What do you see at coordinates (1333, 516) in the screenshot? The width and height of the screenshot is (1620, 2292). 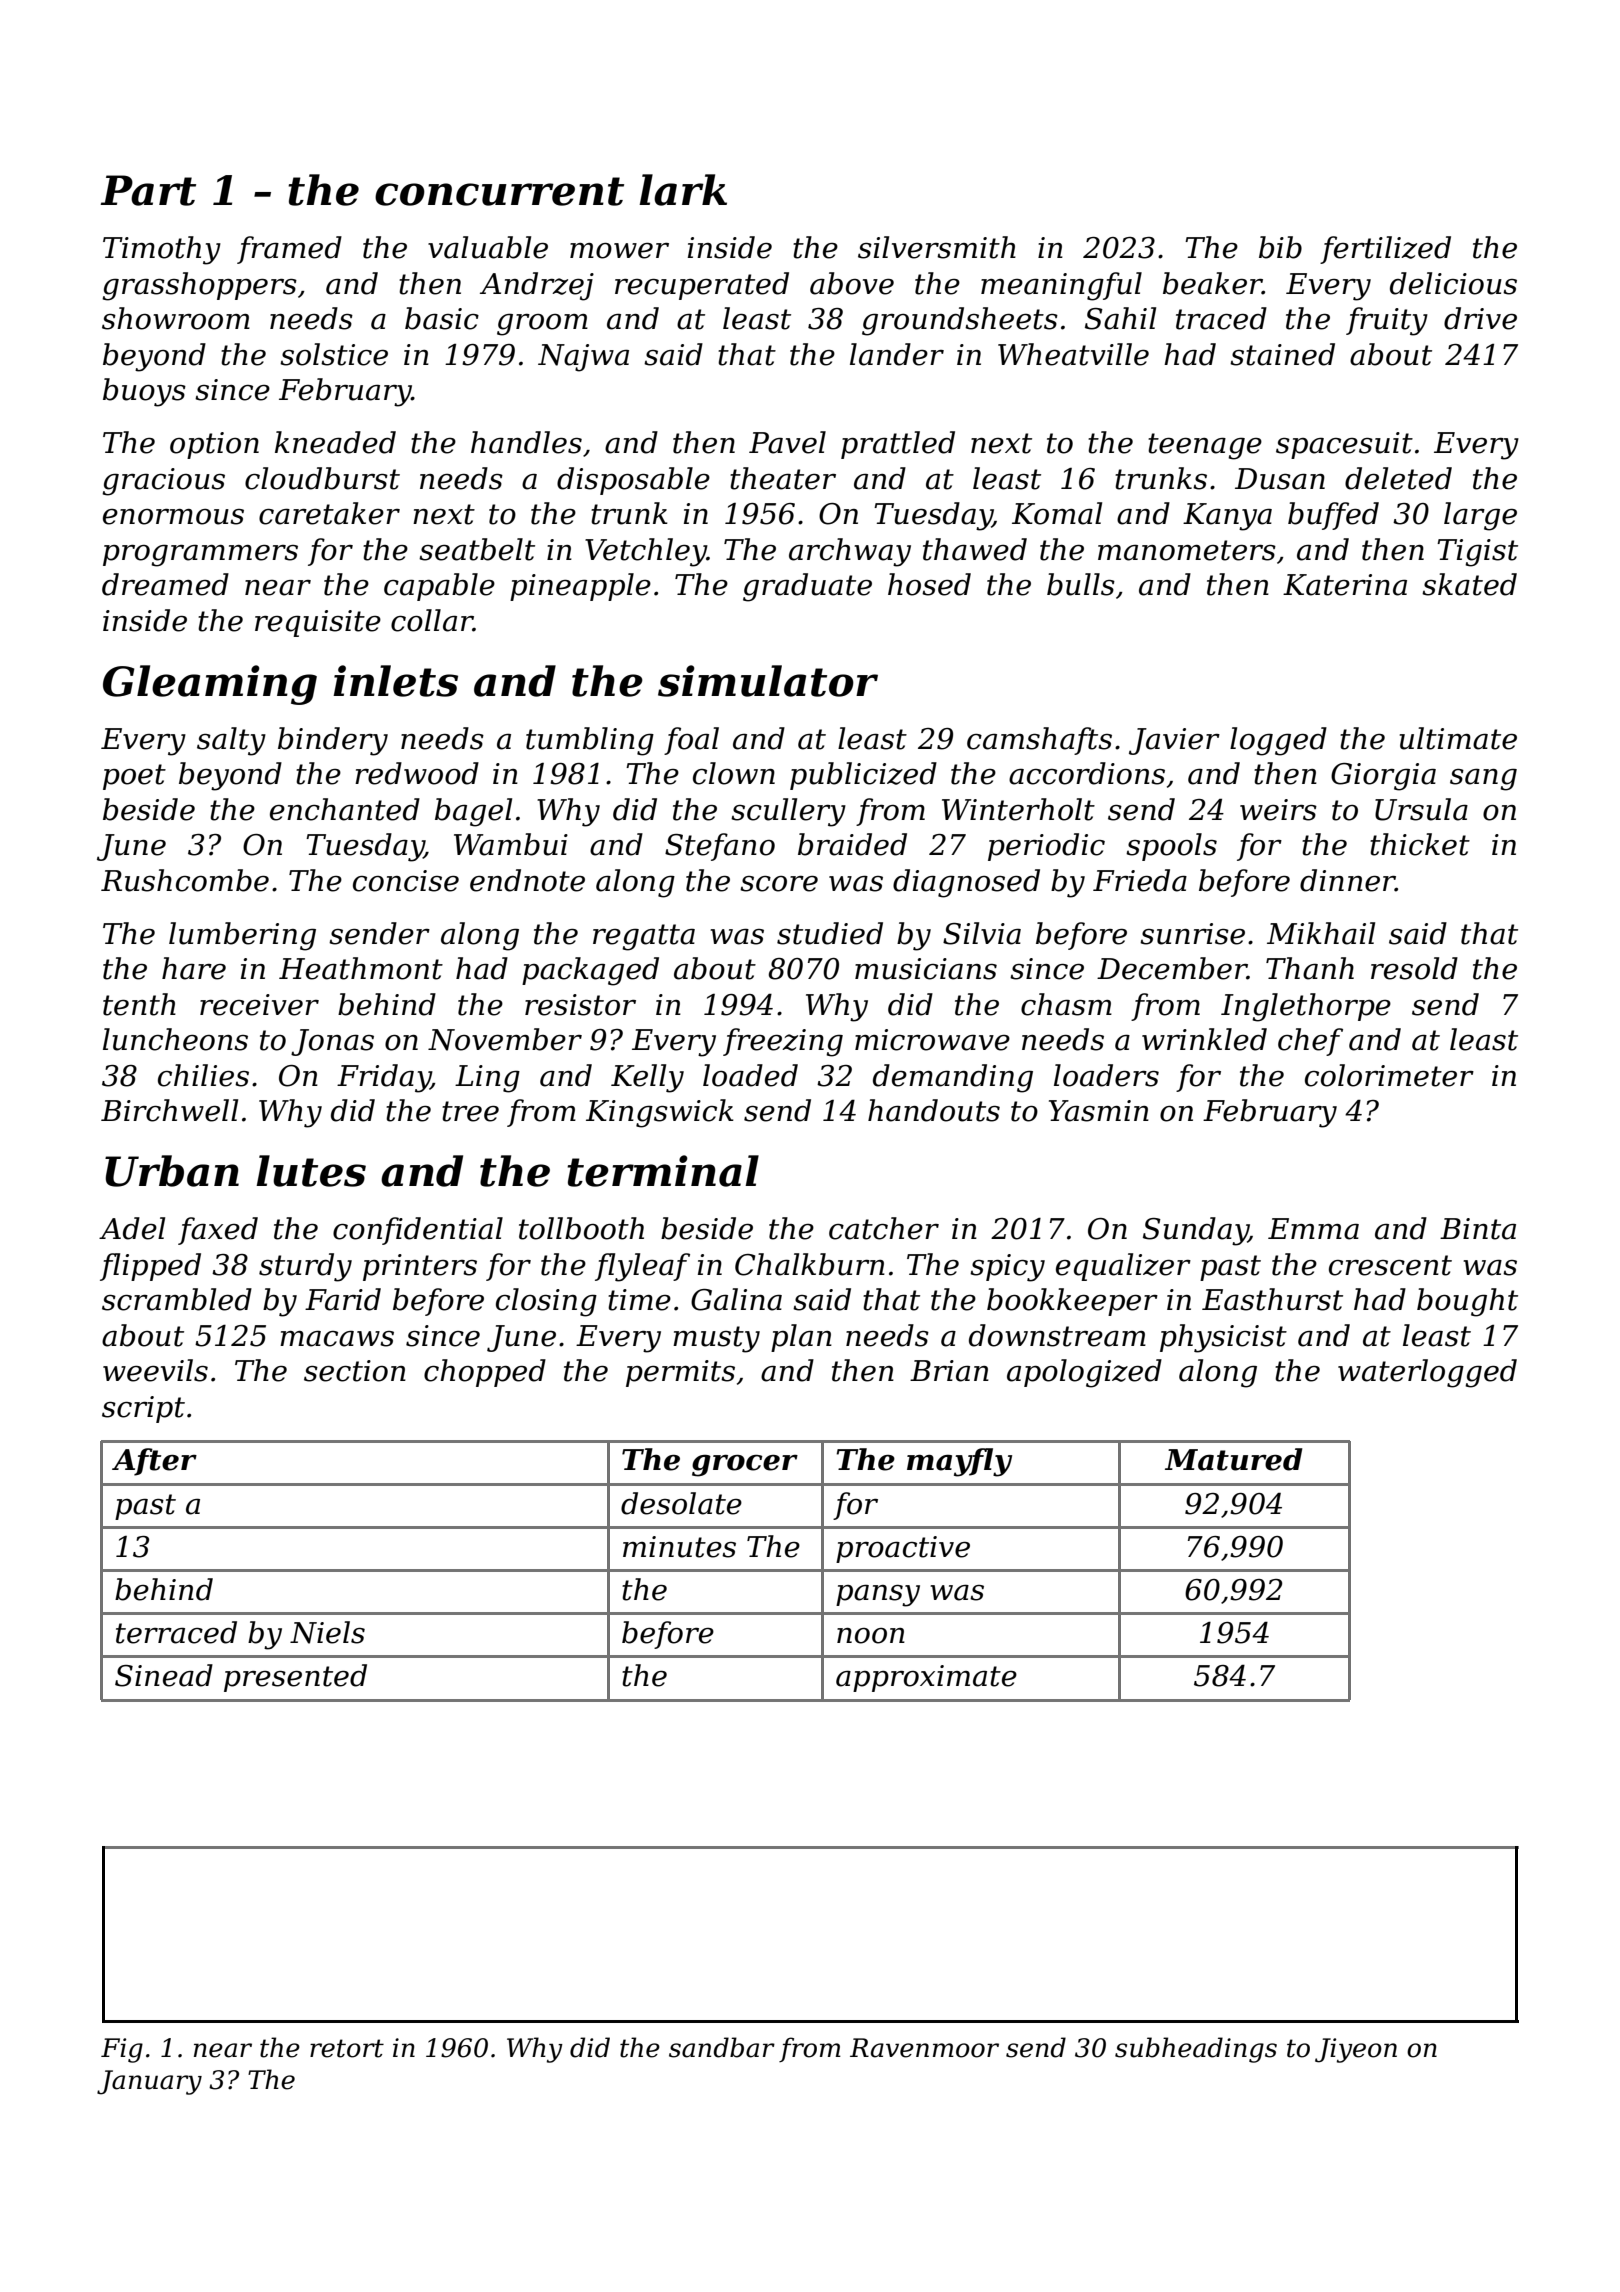 I see `buffed` at bounding box center [1333, 516].
